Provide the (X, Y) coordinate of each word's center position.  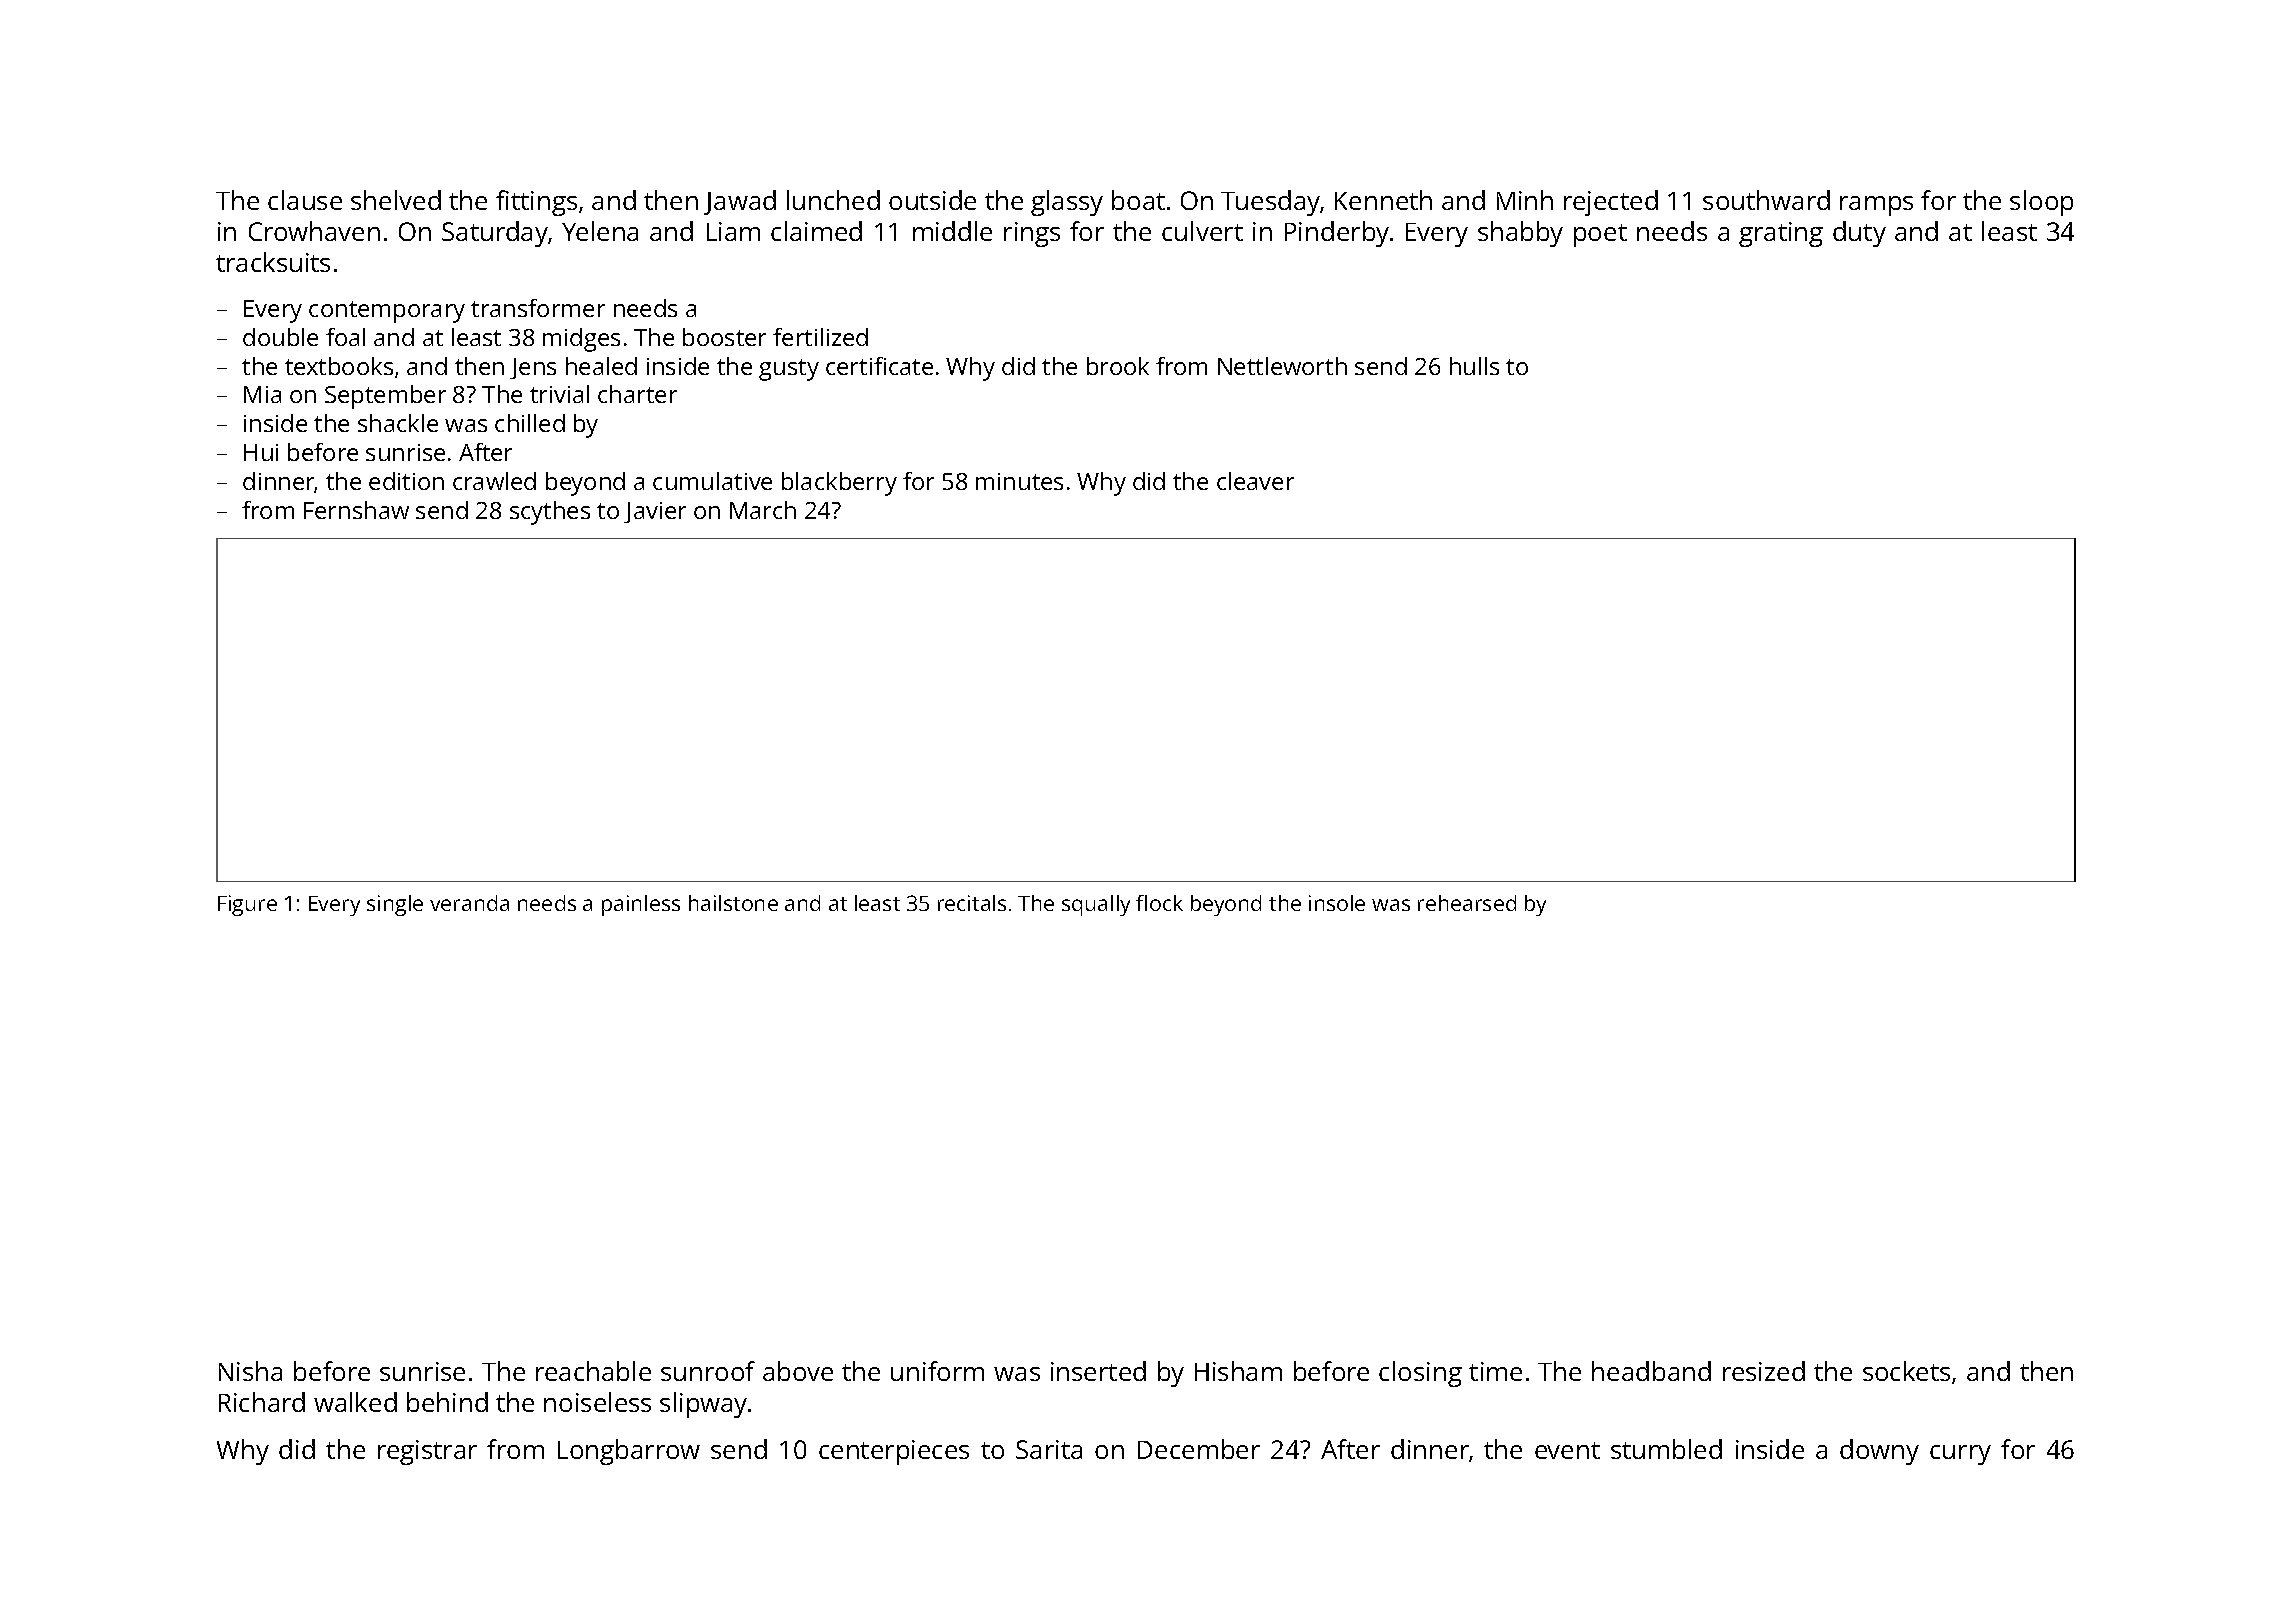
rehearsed (1467, 903)
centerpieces (894, 1452)
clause (305, 200)
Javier (655, 512)
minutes (1019, 481)
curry (1960, 1455)
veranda (469, 903)
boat (1138, 200)
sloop (2041, 203)
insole (1337, 903)
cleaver (1255, 481)
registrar (427, 1452)
